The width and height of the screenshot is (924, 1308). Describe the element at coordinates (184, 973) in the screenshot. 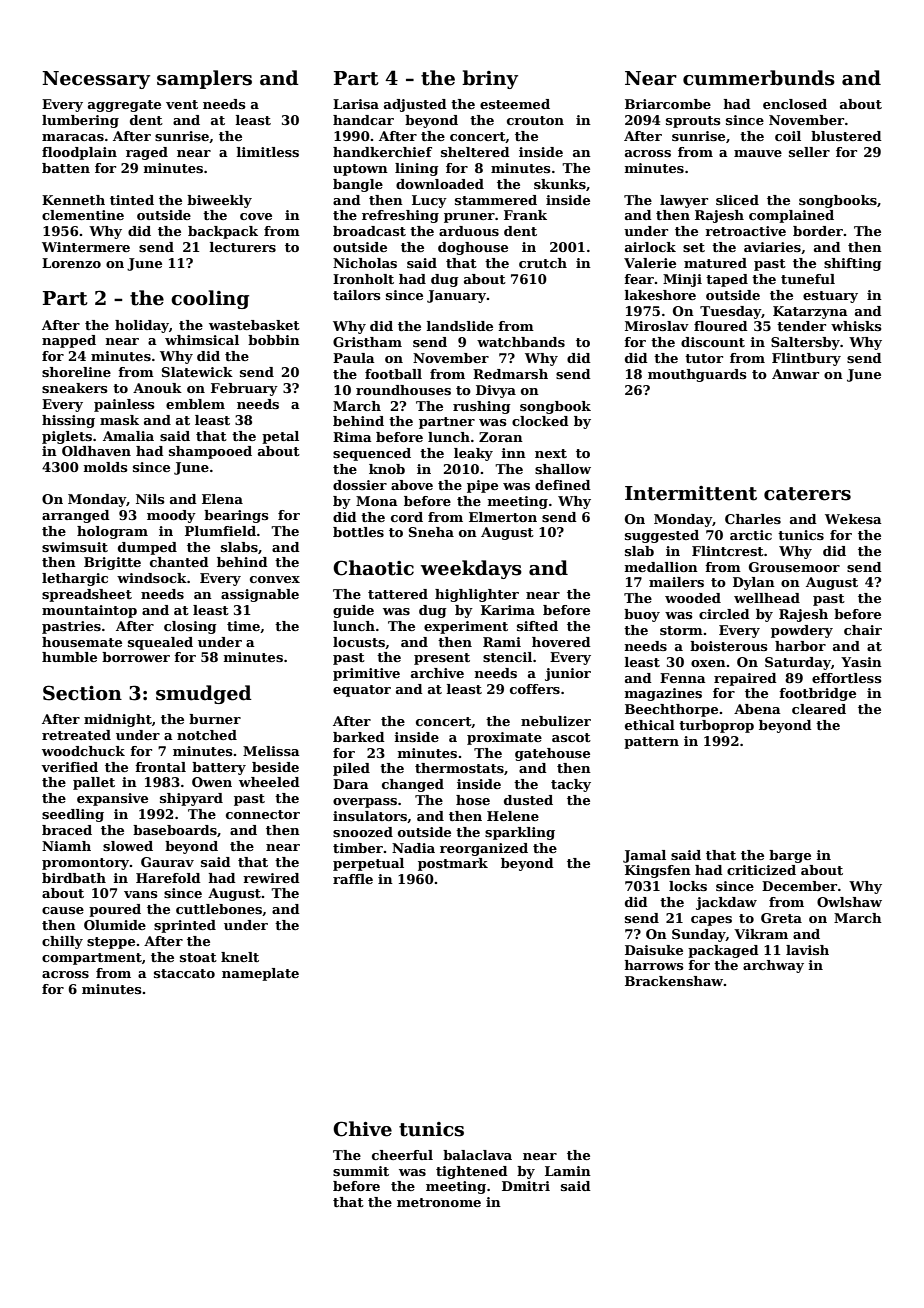

I see `staccato` at that location.
